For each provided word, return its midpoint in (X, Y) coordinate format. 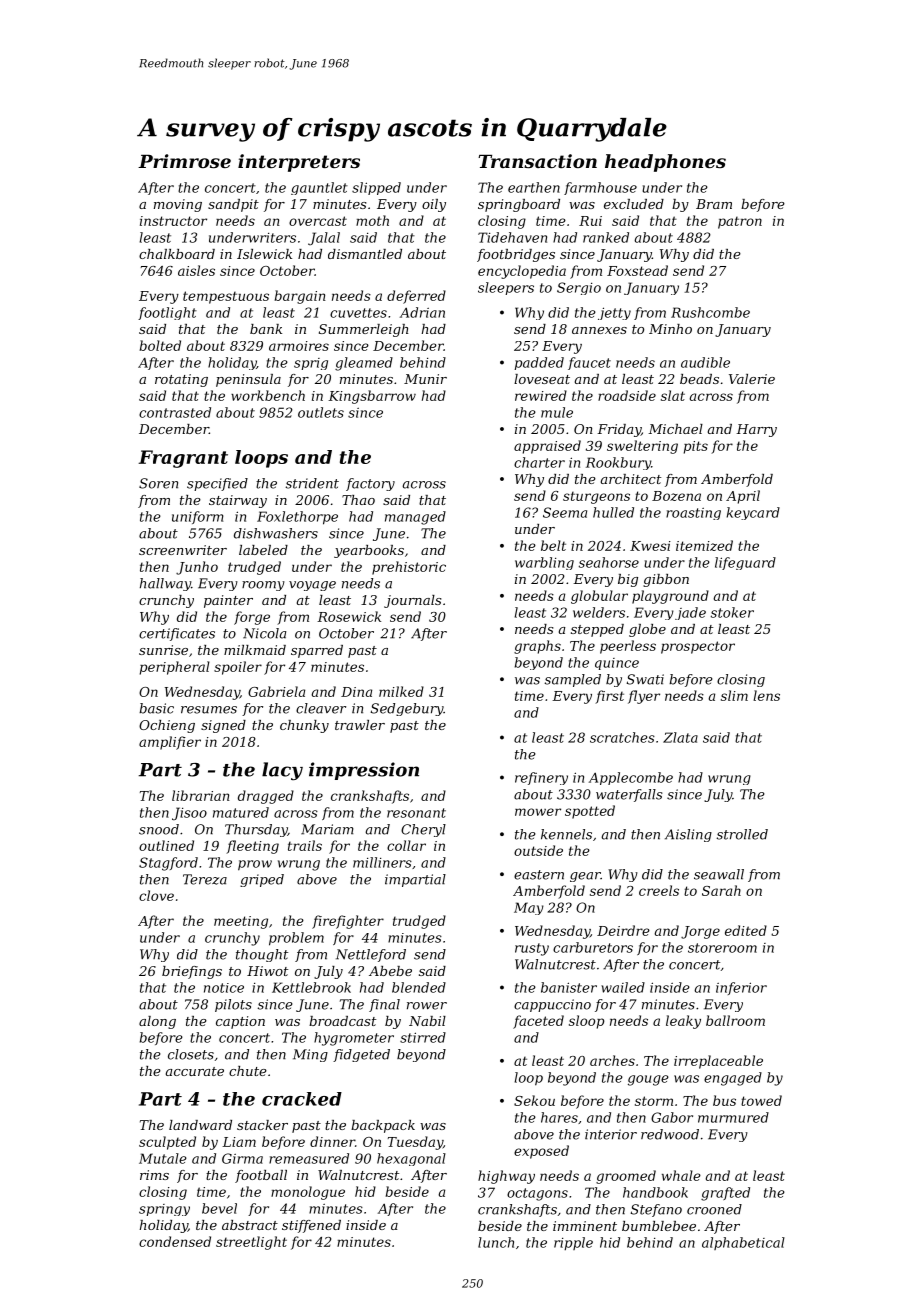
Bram (714, 204)
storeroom (722, 948)
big (628, 580)
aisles (196, 270)
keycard (753, 513)
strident (312, 483)
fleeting (252, 847)
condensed (175, 1241)
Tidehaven (512, 237)
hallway (165, 584)
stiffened (311, 1226)
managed (415, 518)
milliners (382, 862)
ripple (573, 1243)
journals (412, 601)
